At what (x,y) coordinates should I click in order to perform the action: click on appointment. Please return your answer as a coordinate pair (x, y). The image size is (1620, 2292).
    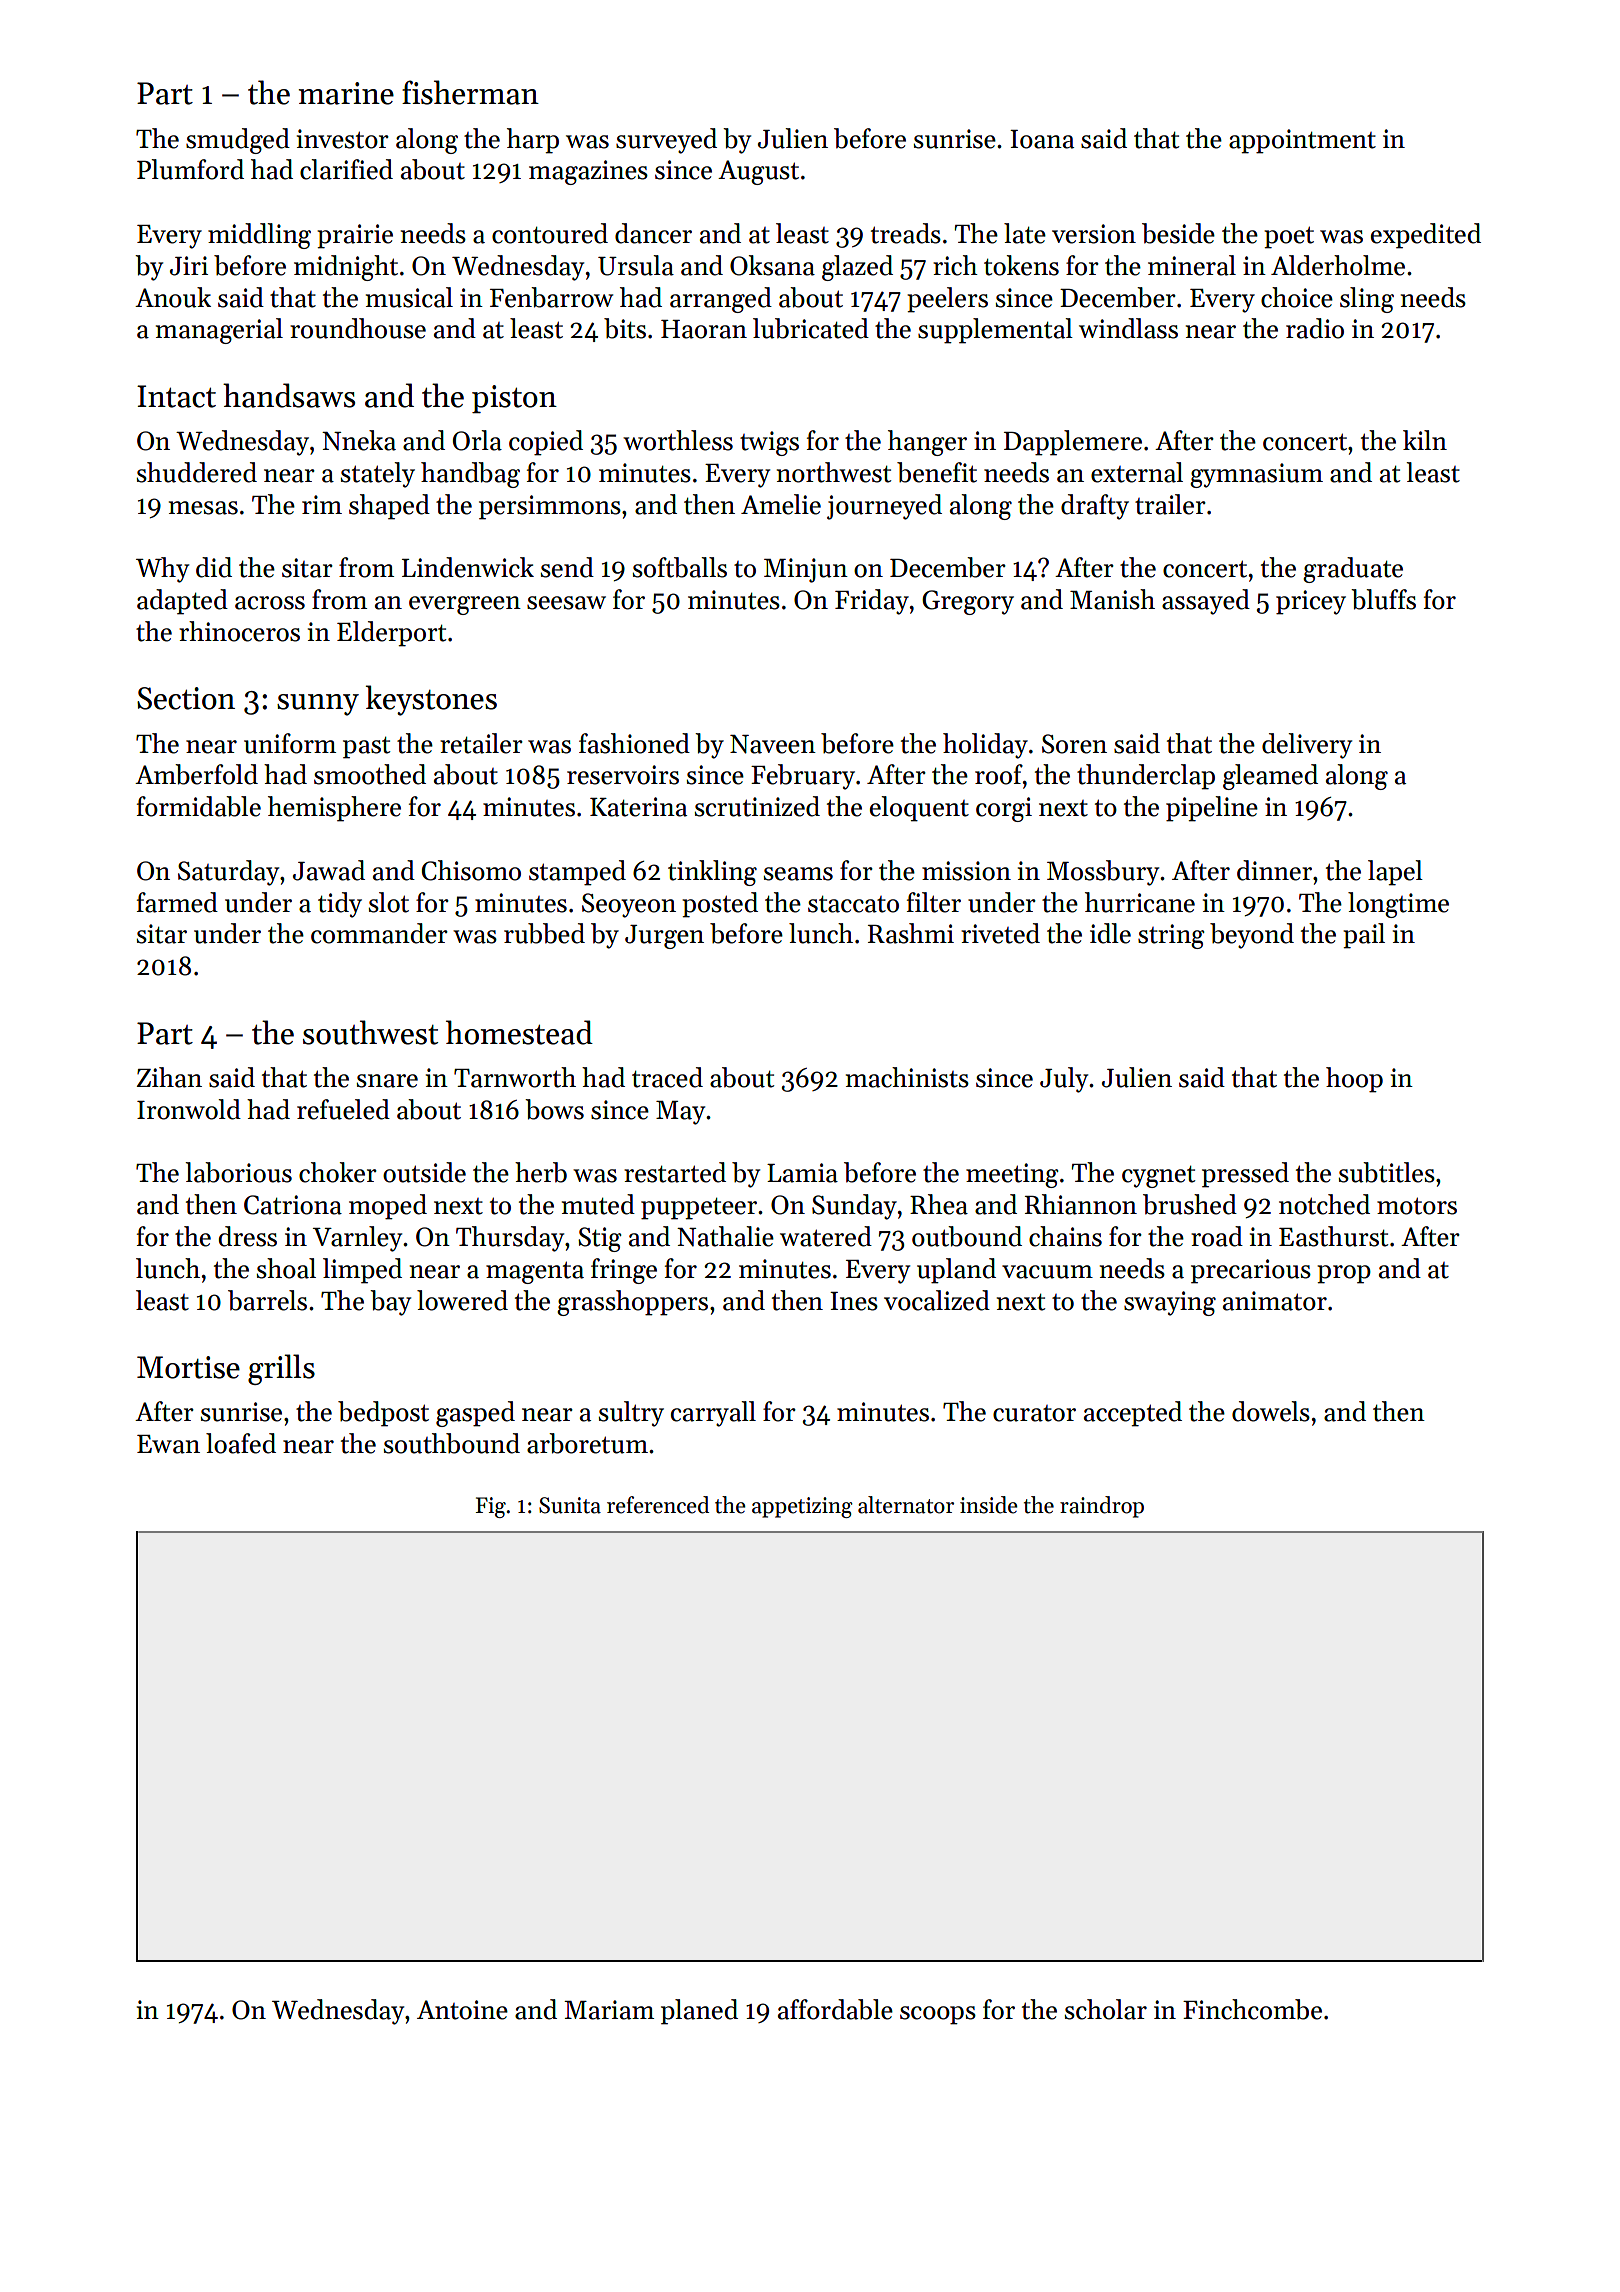
    Looking at the image, I should click on (1302, 141).
